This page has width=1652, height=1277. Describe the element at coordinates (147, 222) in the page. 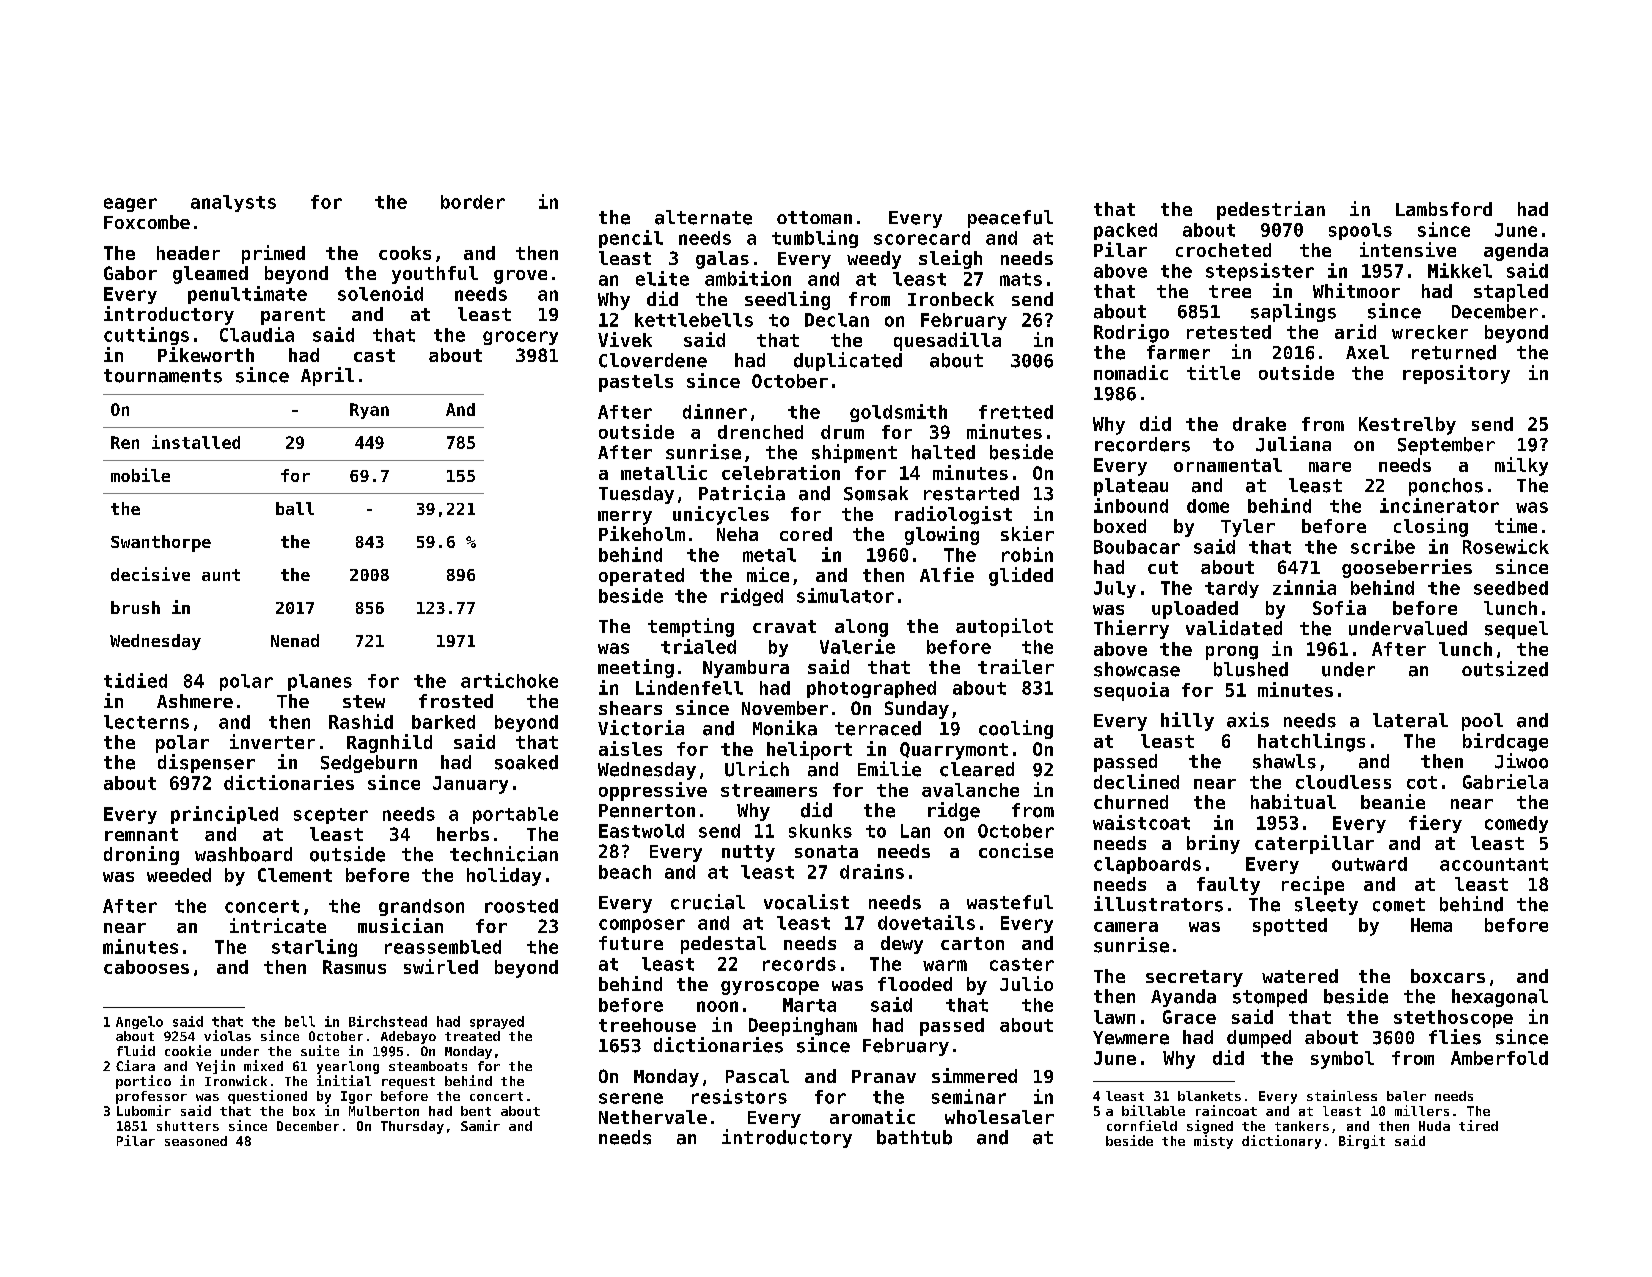

I see `Foxcombe` at that location.
